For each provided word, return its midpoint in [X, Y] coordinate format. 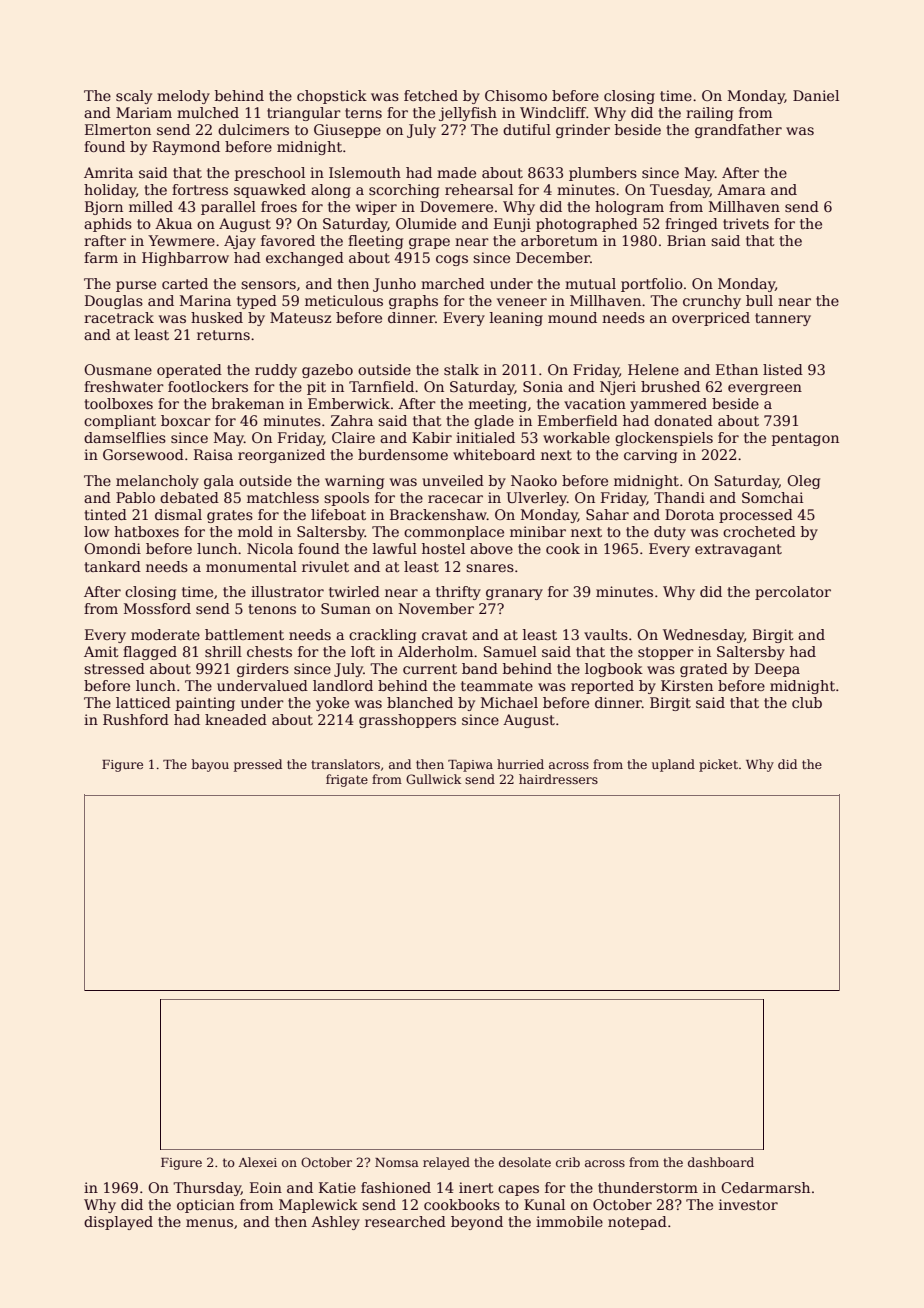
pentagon [805, 439]
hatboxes [146, 531]
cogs [452, 260]
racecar [455, 499]
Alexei [257, 1162]
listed [783, 369]
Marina [205, 300]
